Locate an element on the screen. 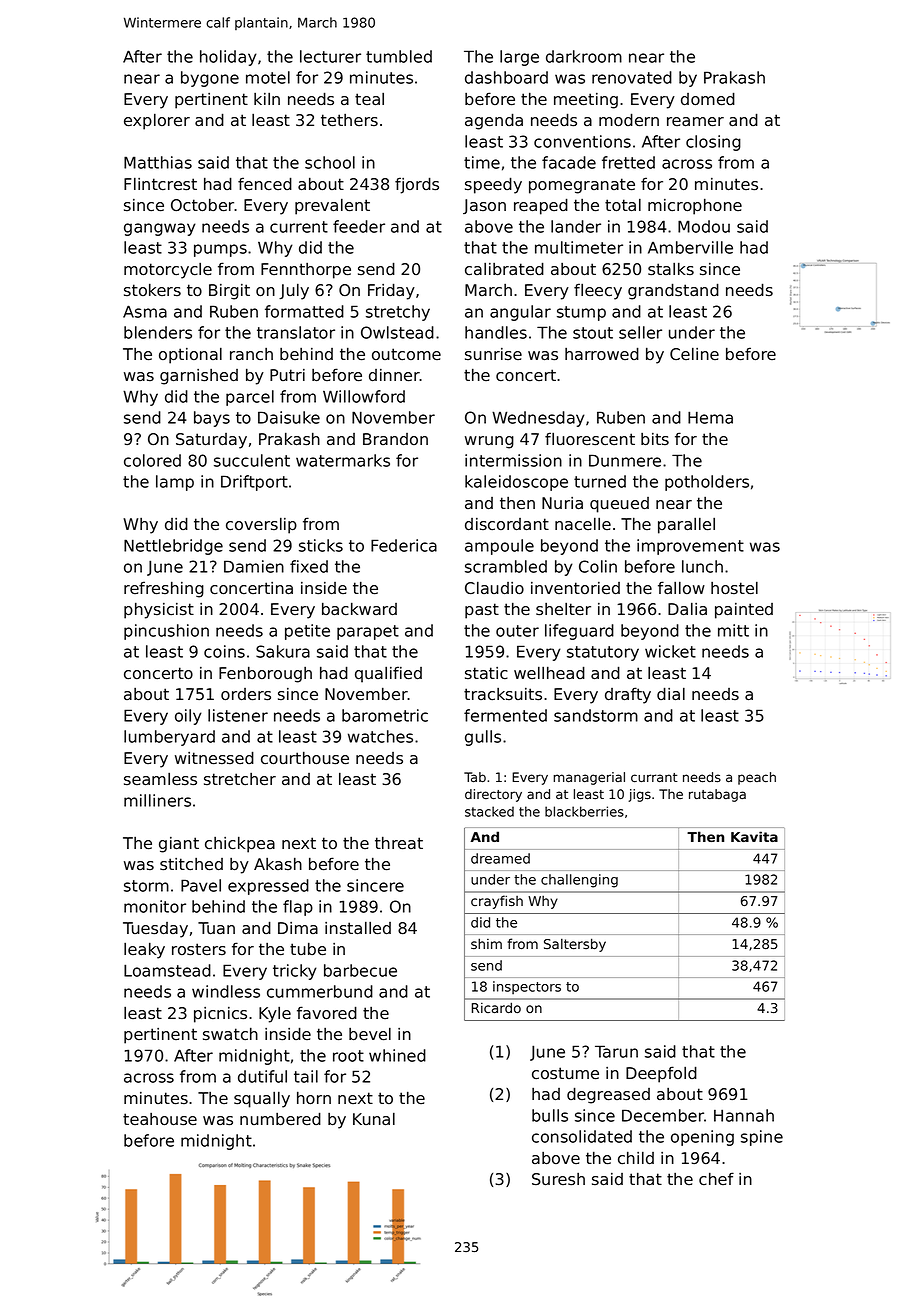  Flintcrest is located at coordinates (160, 184).
